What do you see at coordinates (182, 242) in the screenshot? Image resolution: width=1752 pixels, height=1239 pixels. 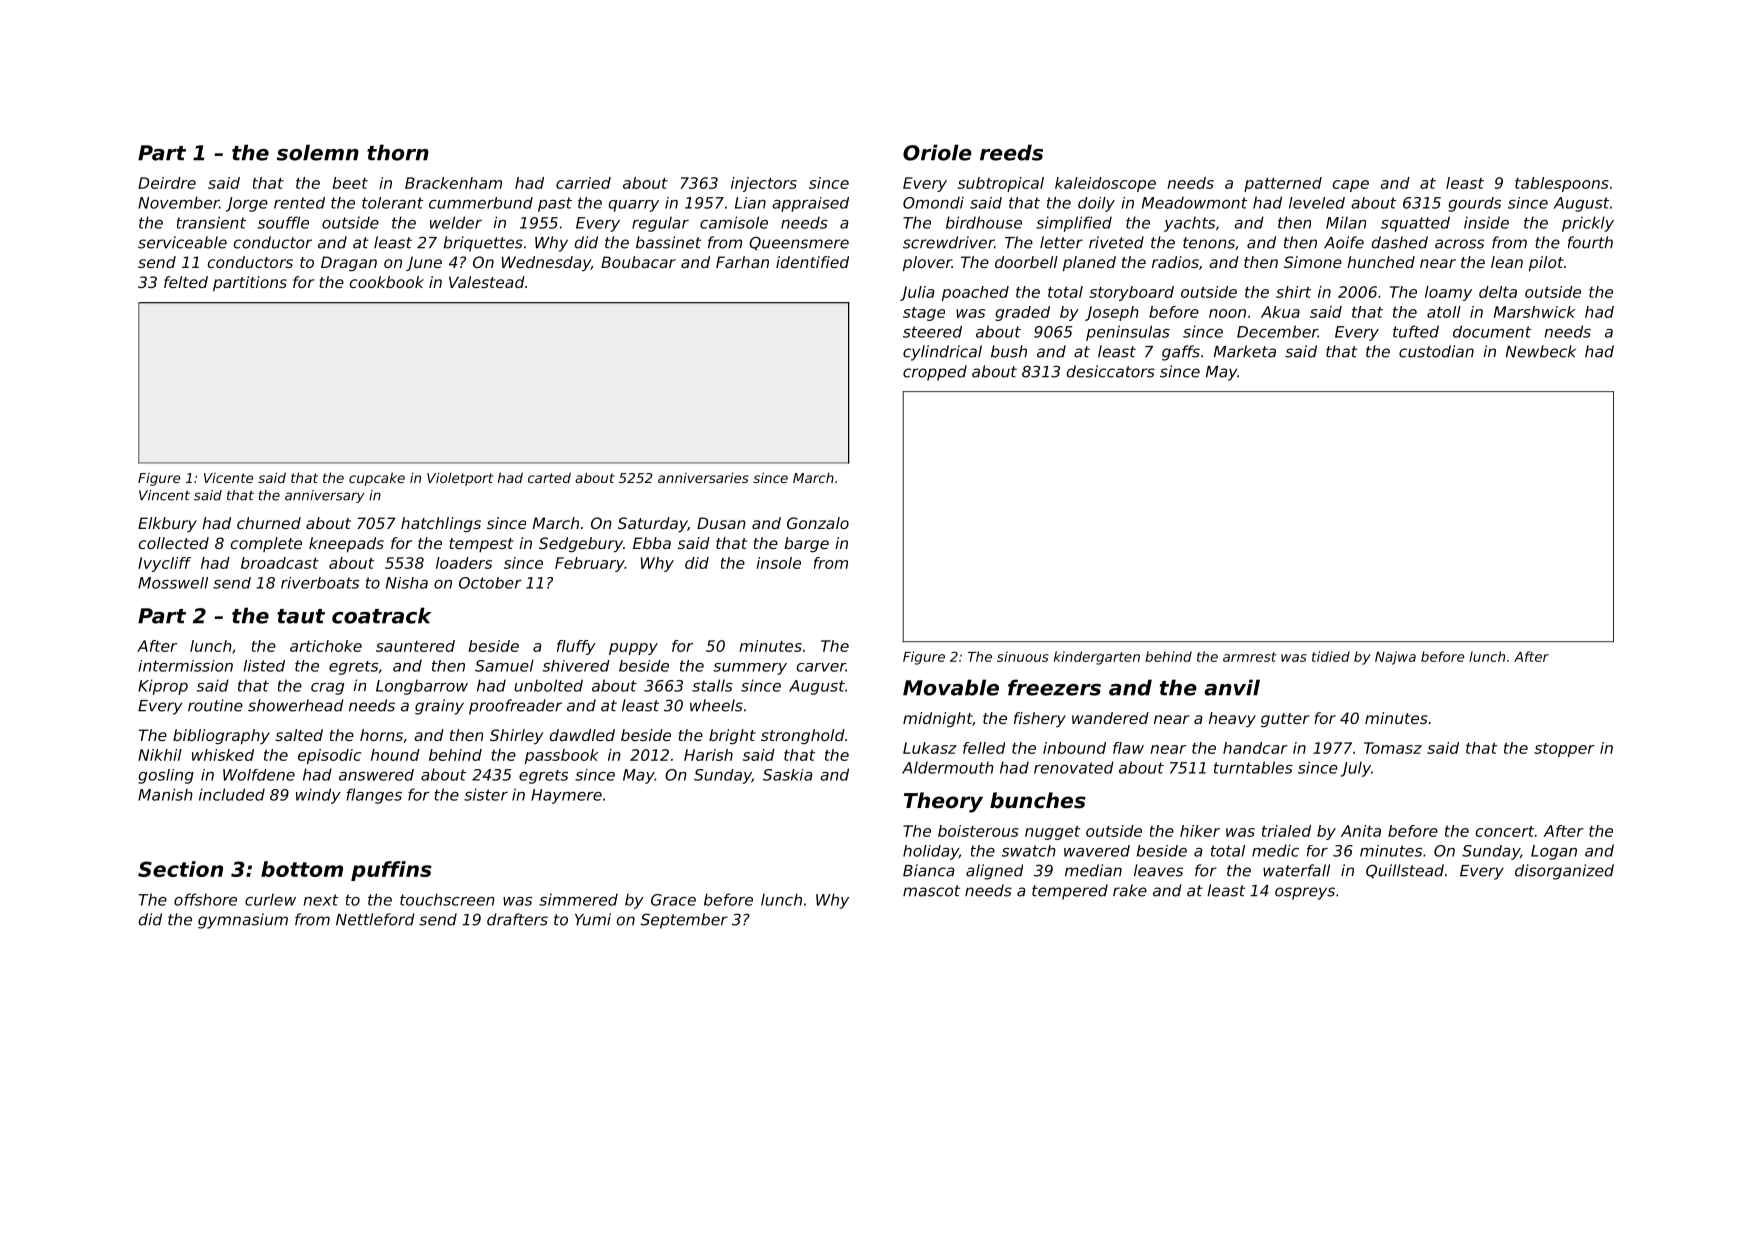 I see `serviceable` at bounding box center [182, 242].
